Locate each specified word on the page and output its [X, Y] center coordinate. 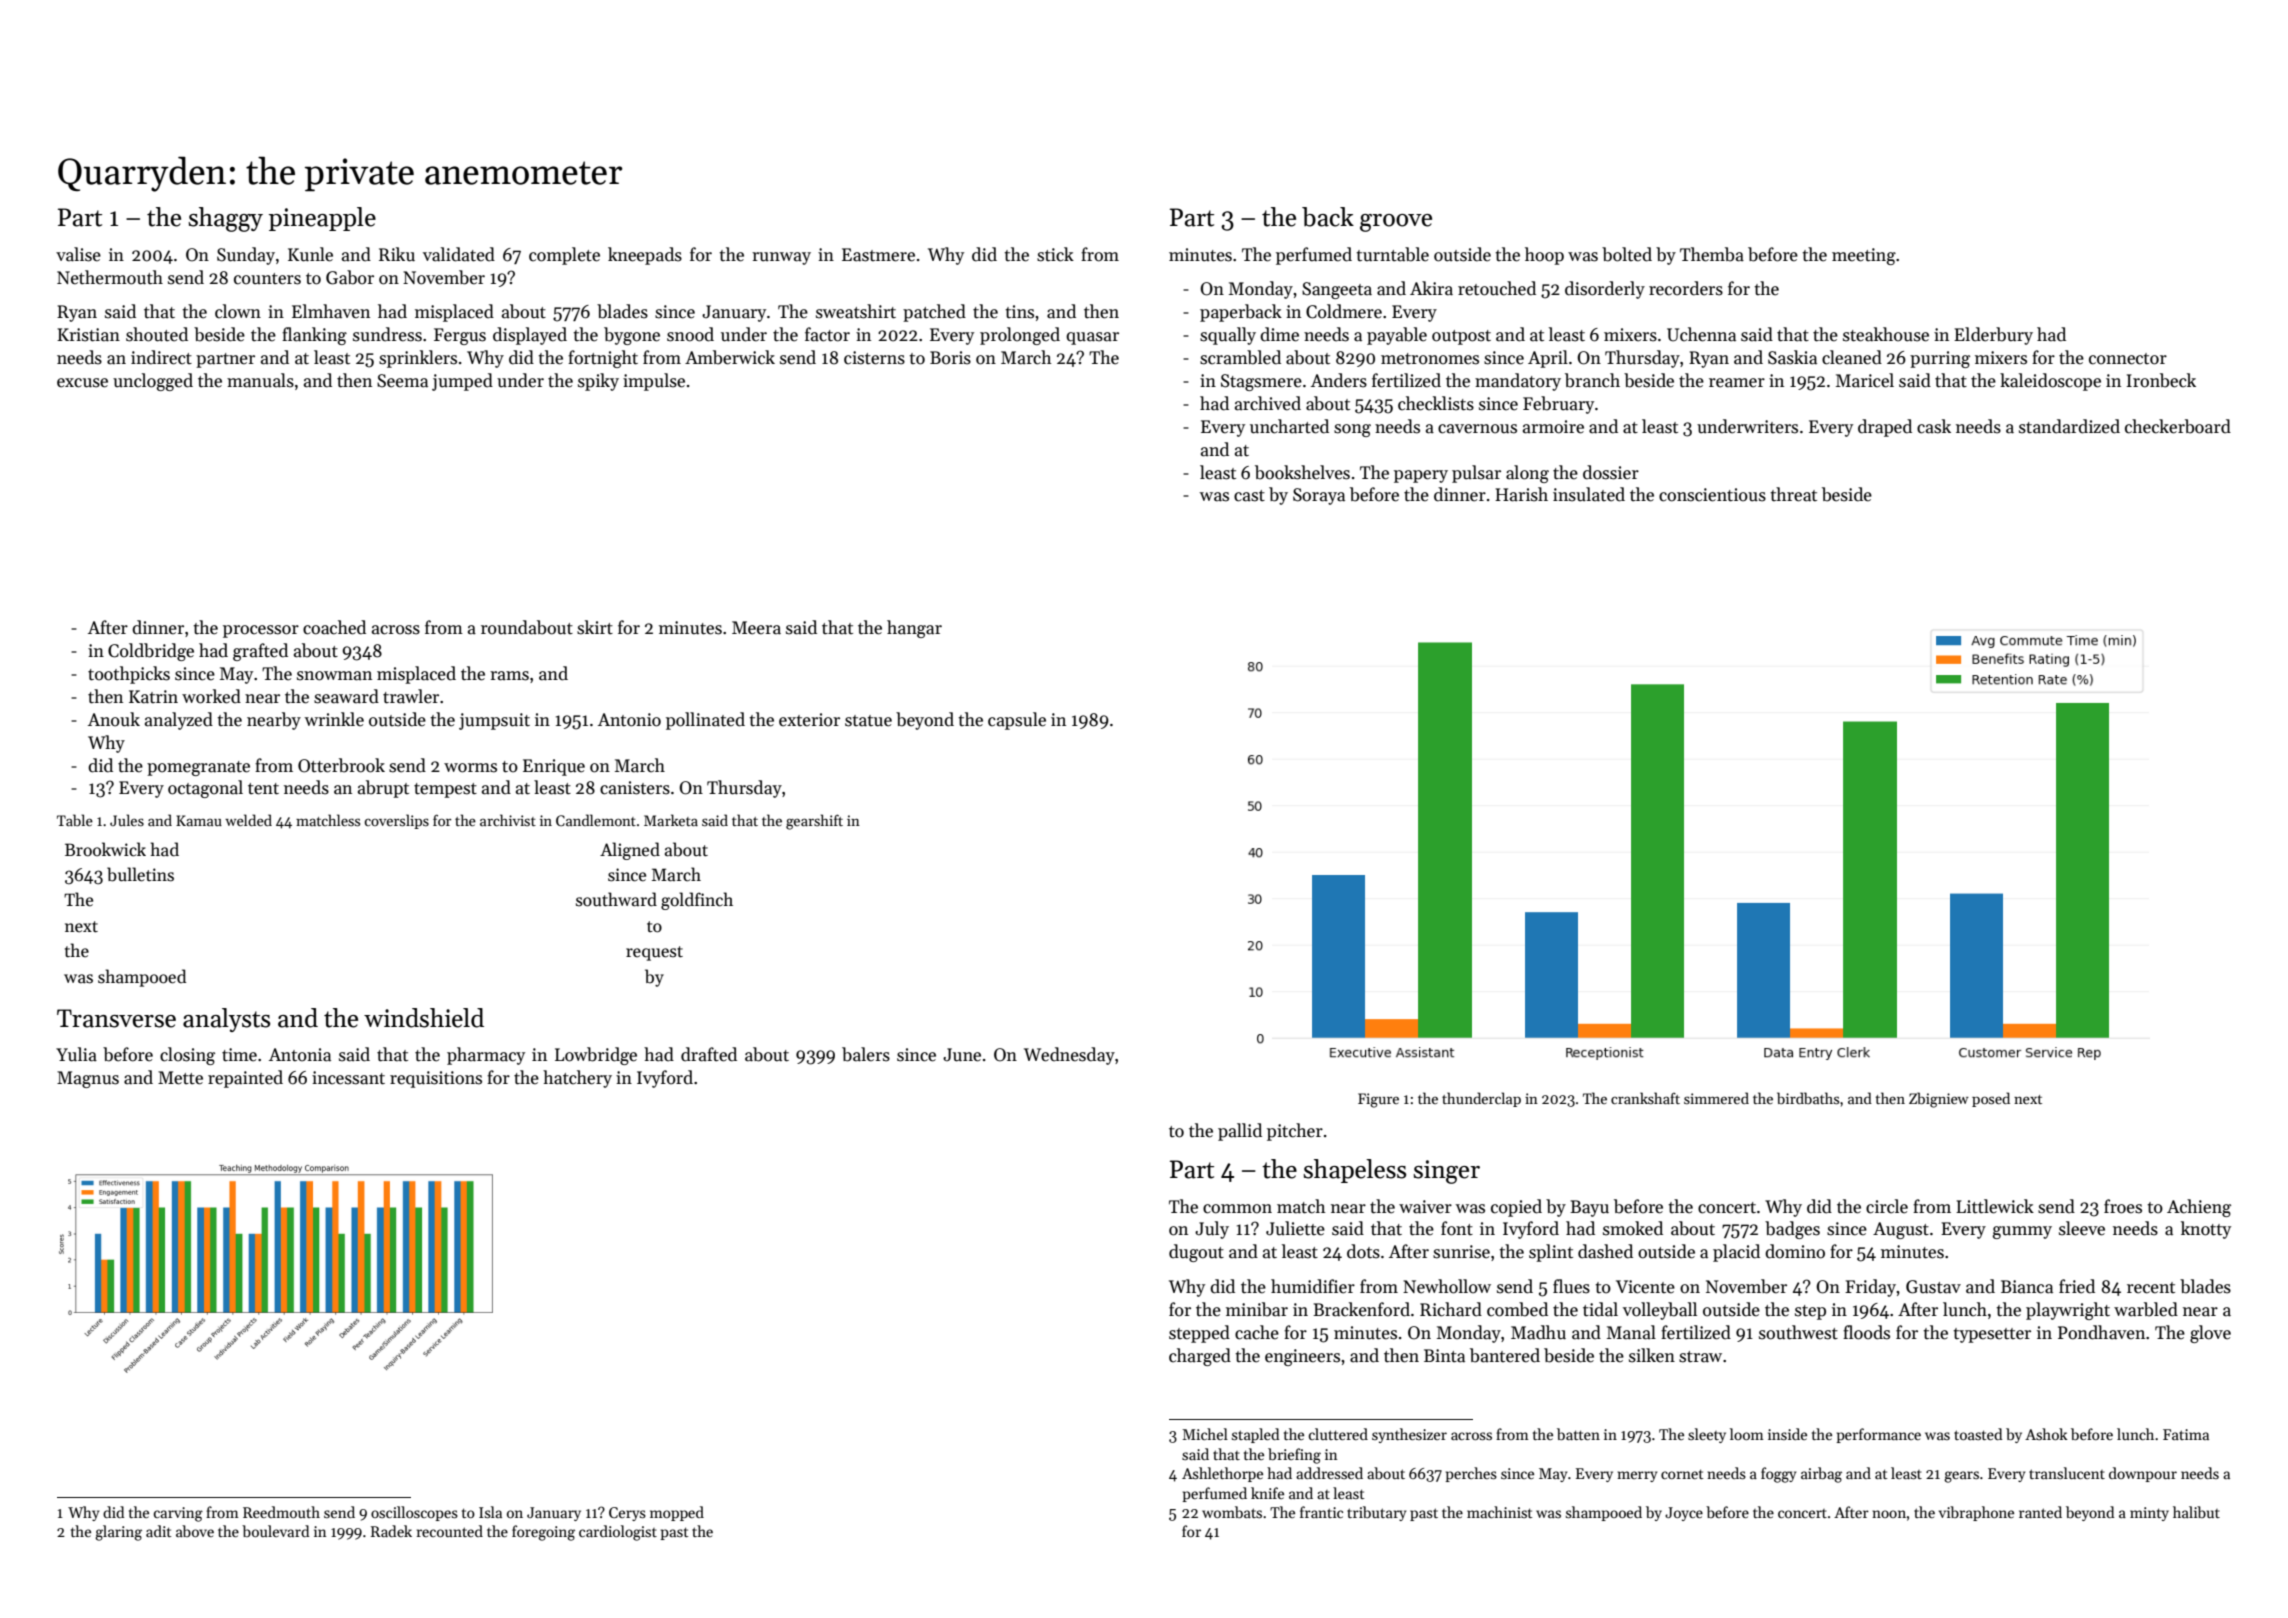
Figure [1378, 1100]
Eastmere [878, 255]
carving [178, 1514]
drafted [709, 1054]
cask [1934, 426]
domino [1795, 1251]
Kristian [88, 335]
